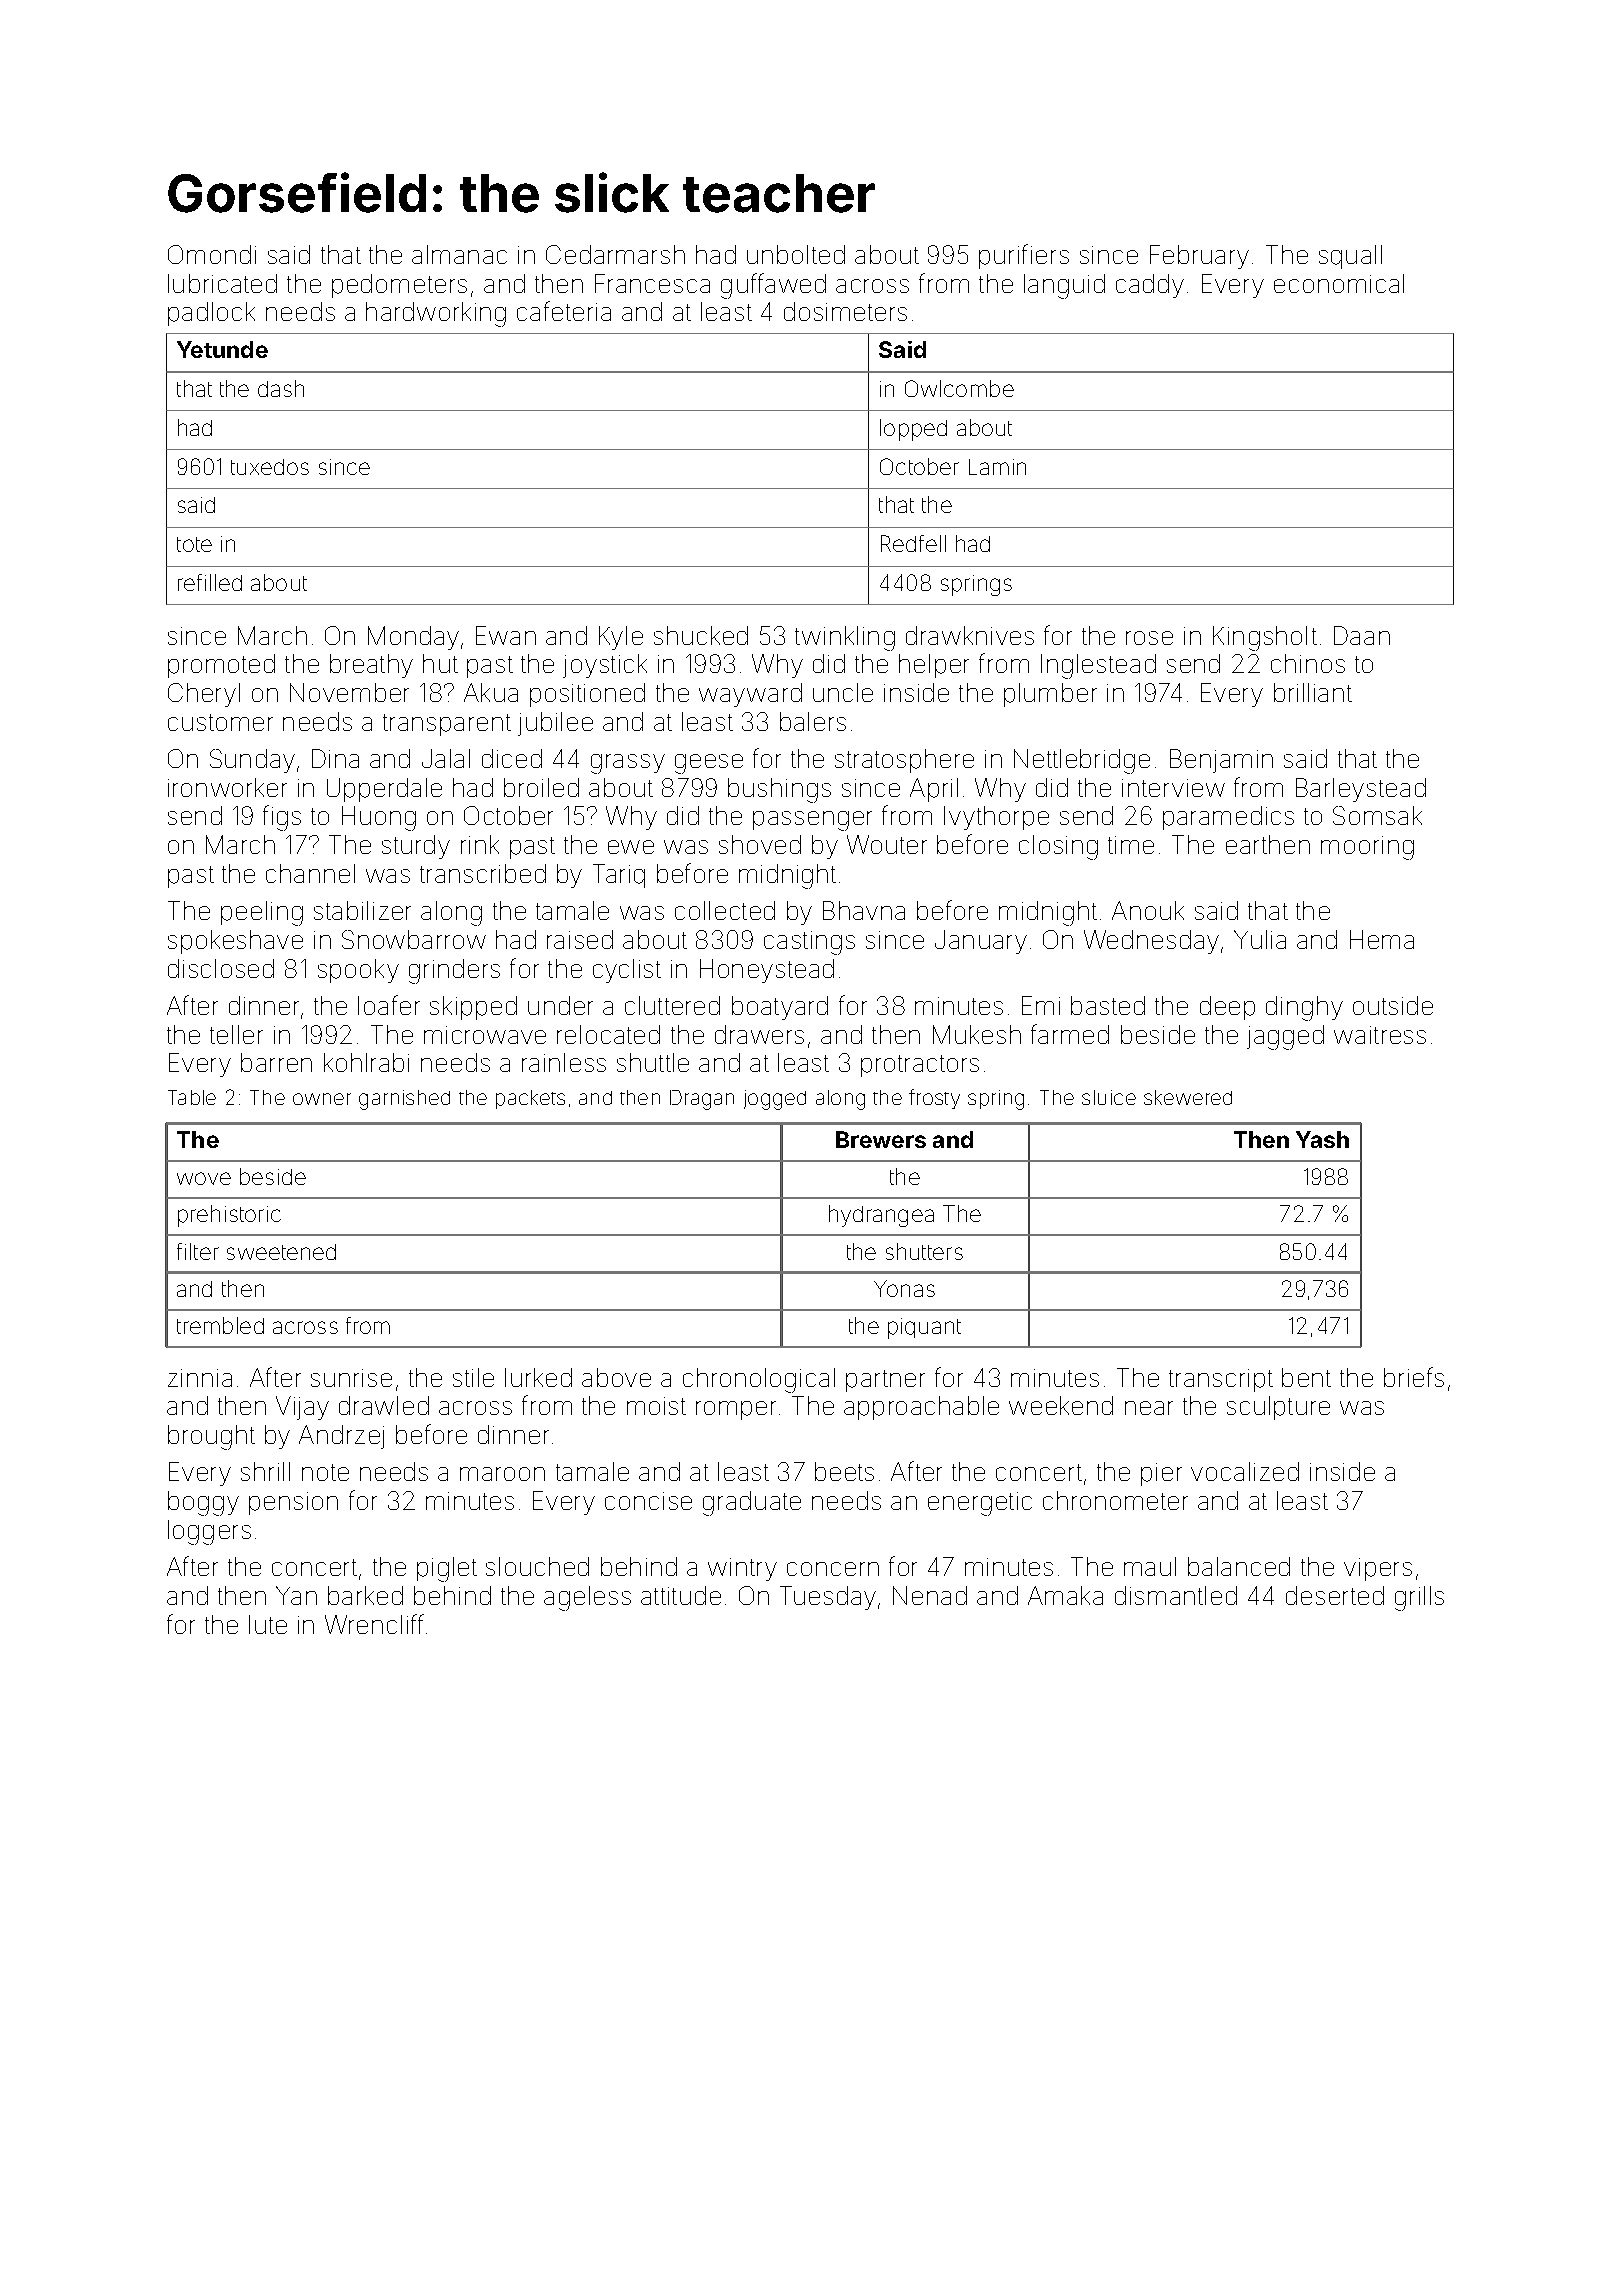  I want to click on Daan, so click(1362, 635).
